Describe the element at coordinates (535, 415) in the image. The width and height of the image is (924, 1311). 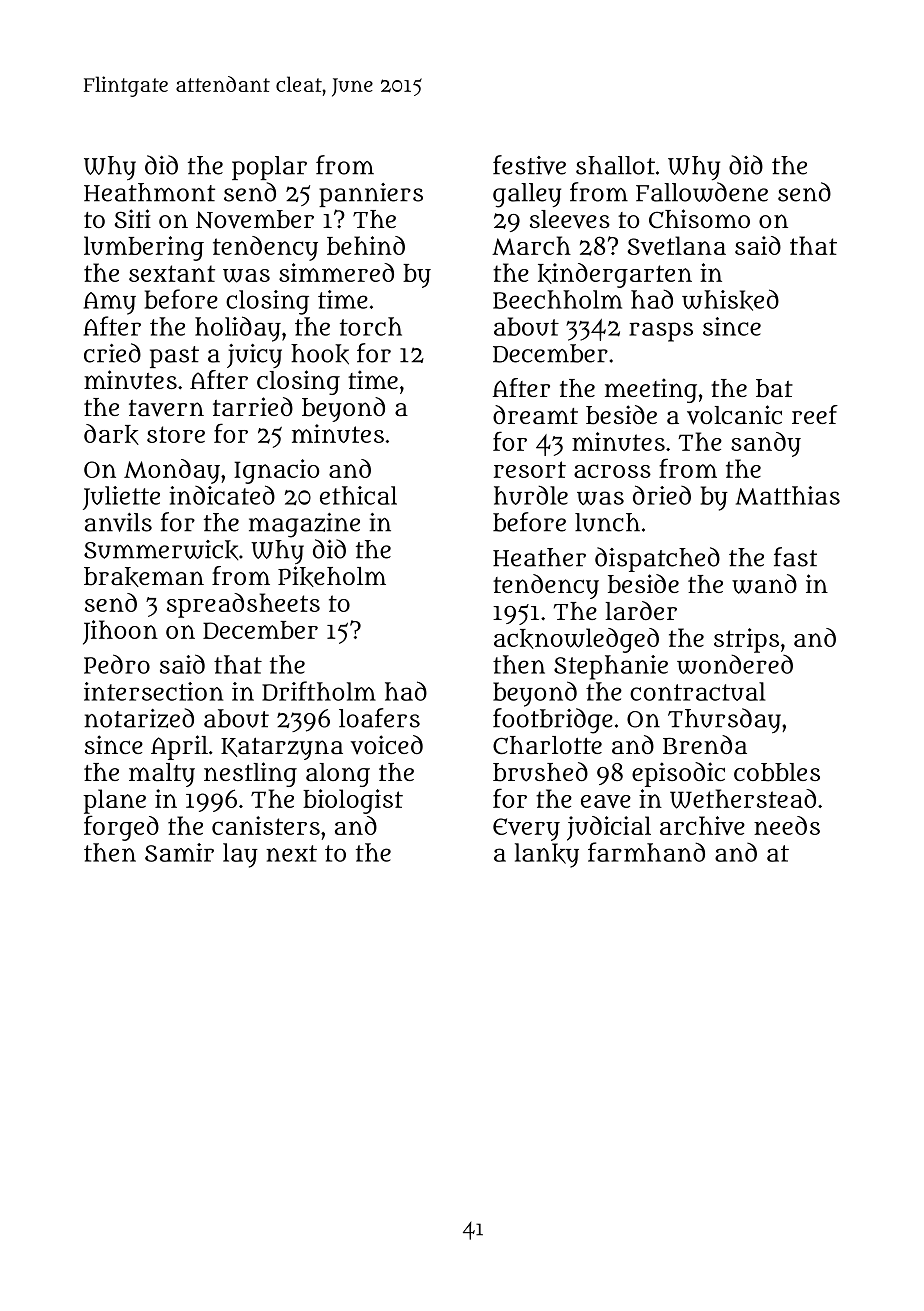
I see `dreamt` at that location.
